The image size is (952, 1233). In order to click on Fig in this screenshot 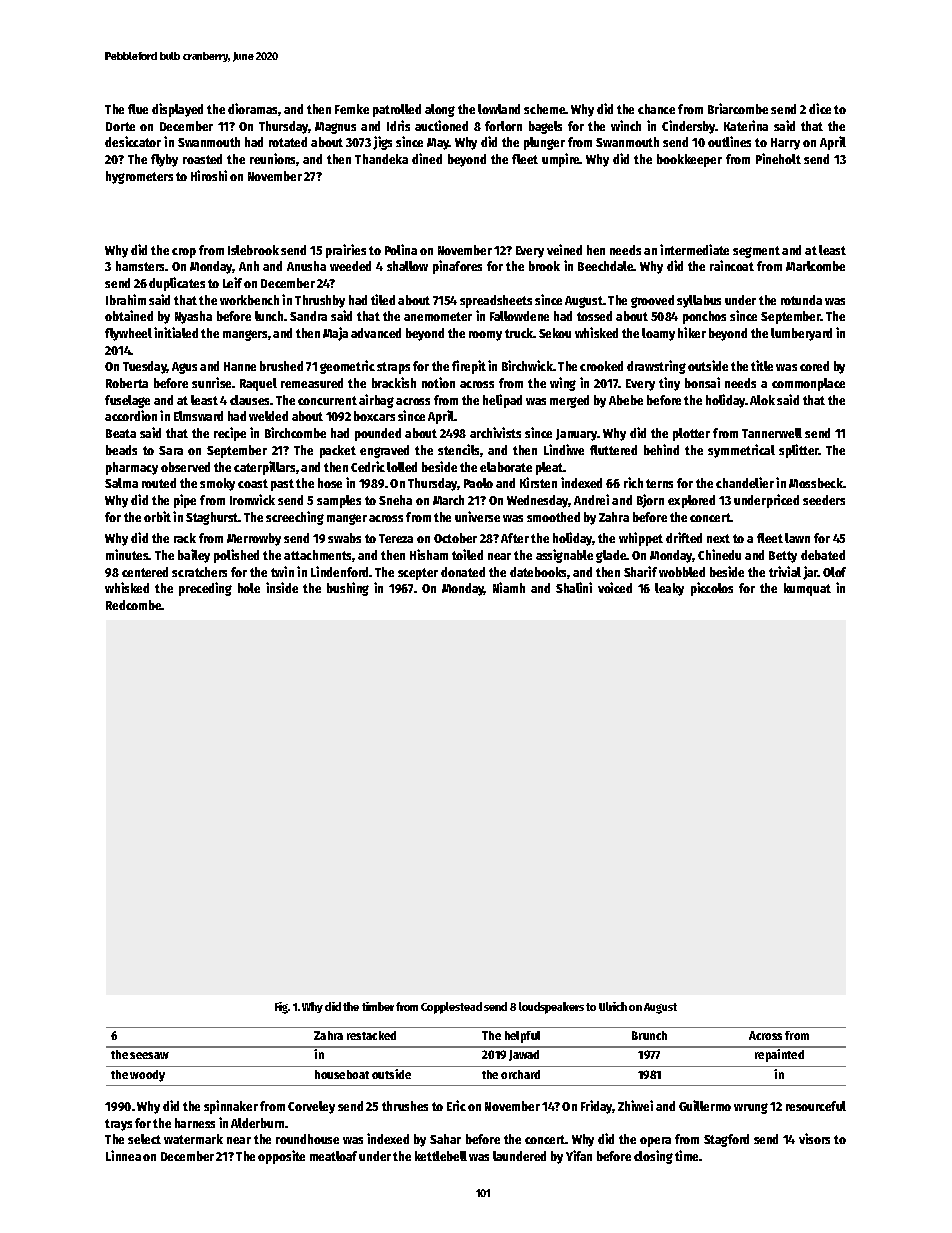, I will do `click(281, 1008)`.
